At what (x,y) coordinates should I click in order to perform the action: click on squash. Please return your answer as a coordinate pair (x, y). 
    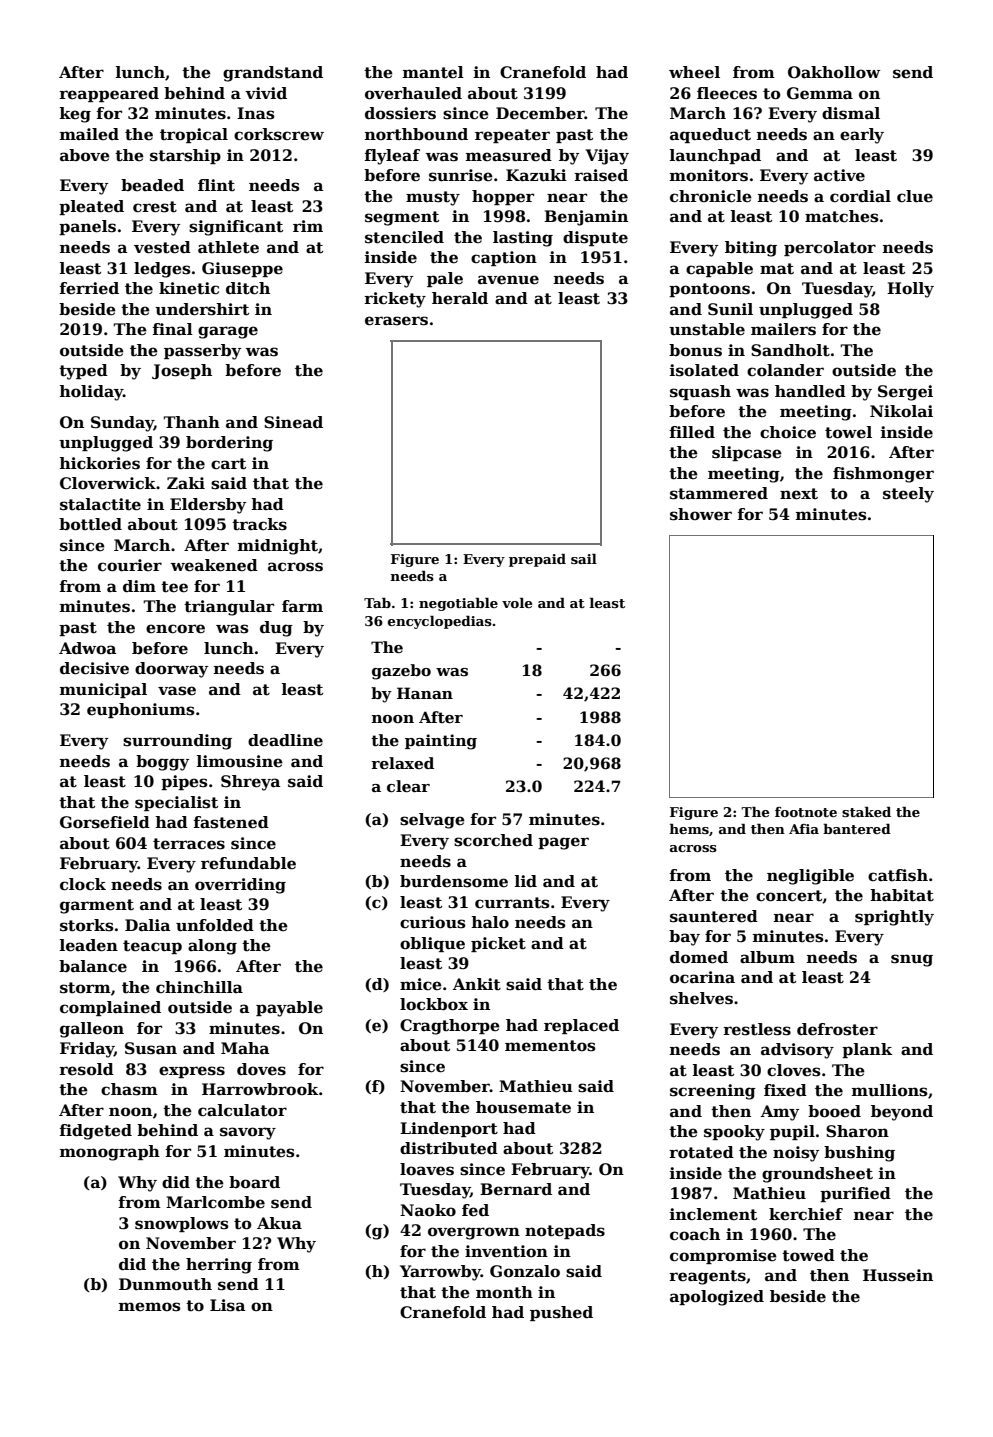
    Looking at the image, I should click on (700, 392).
